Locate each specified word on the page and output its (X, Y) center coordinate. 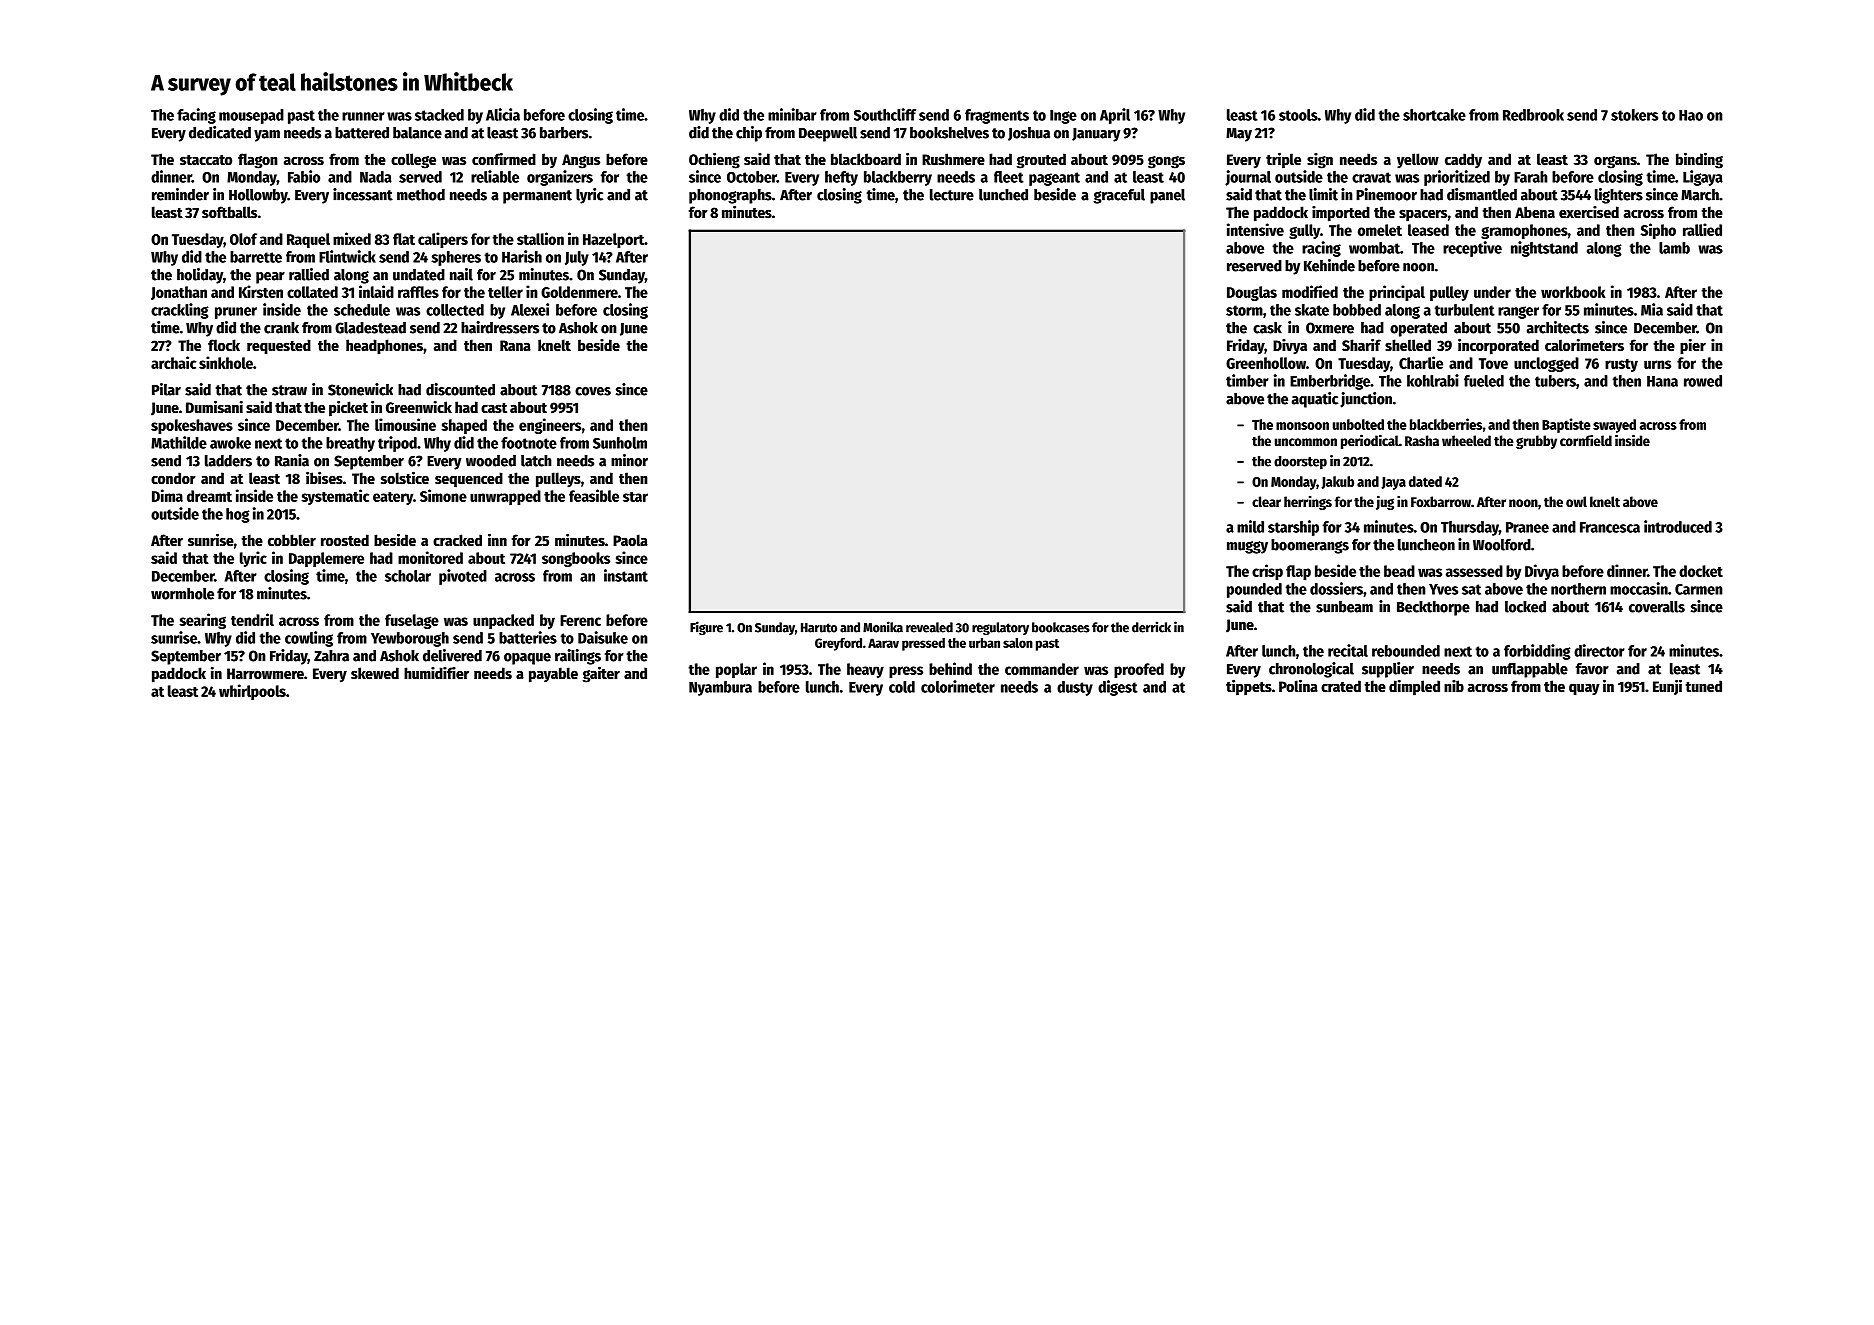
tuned (1703, 686)
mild (1250, 526)
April (1115, 116)
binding (1699, 160)
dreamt (209, 496)
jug (1385, 502)
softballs (229, 212)
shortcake (1434, 115)
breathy (350, 444)
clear (1266, 501)
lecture (952, 195)
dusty (1075, 688)
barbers (564, 133)
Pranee (1527, 527)
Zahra (331, 656)
